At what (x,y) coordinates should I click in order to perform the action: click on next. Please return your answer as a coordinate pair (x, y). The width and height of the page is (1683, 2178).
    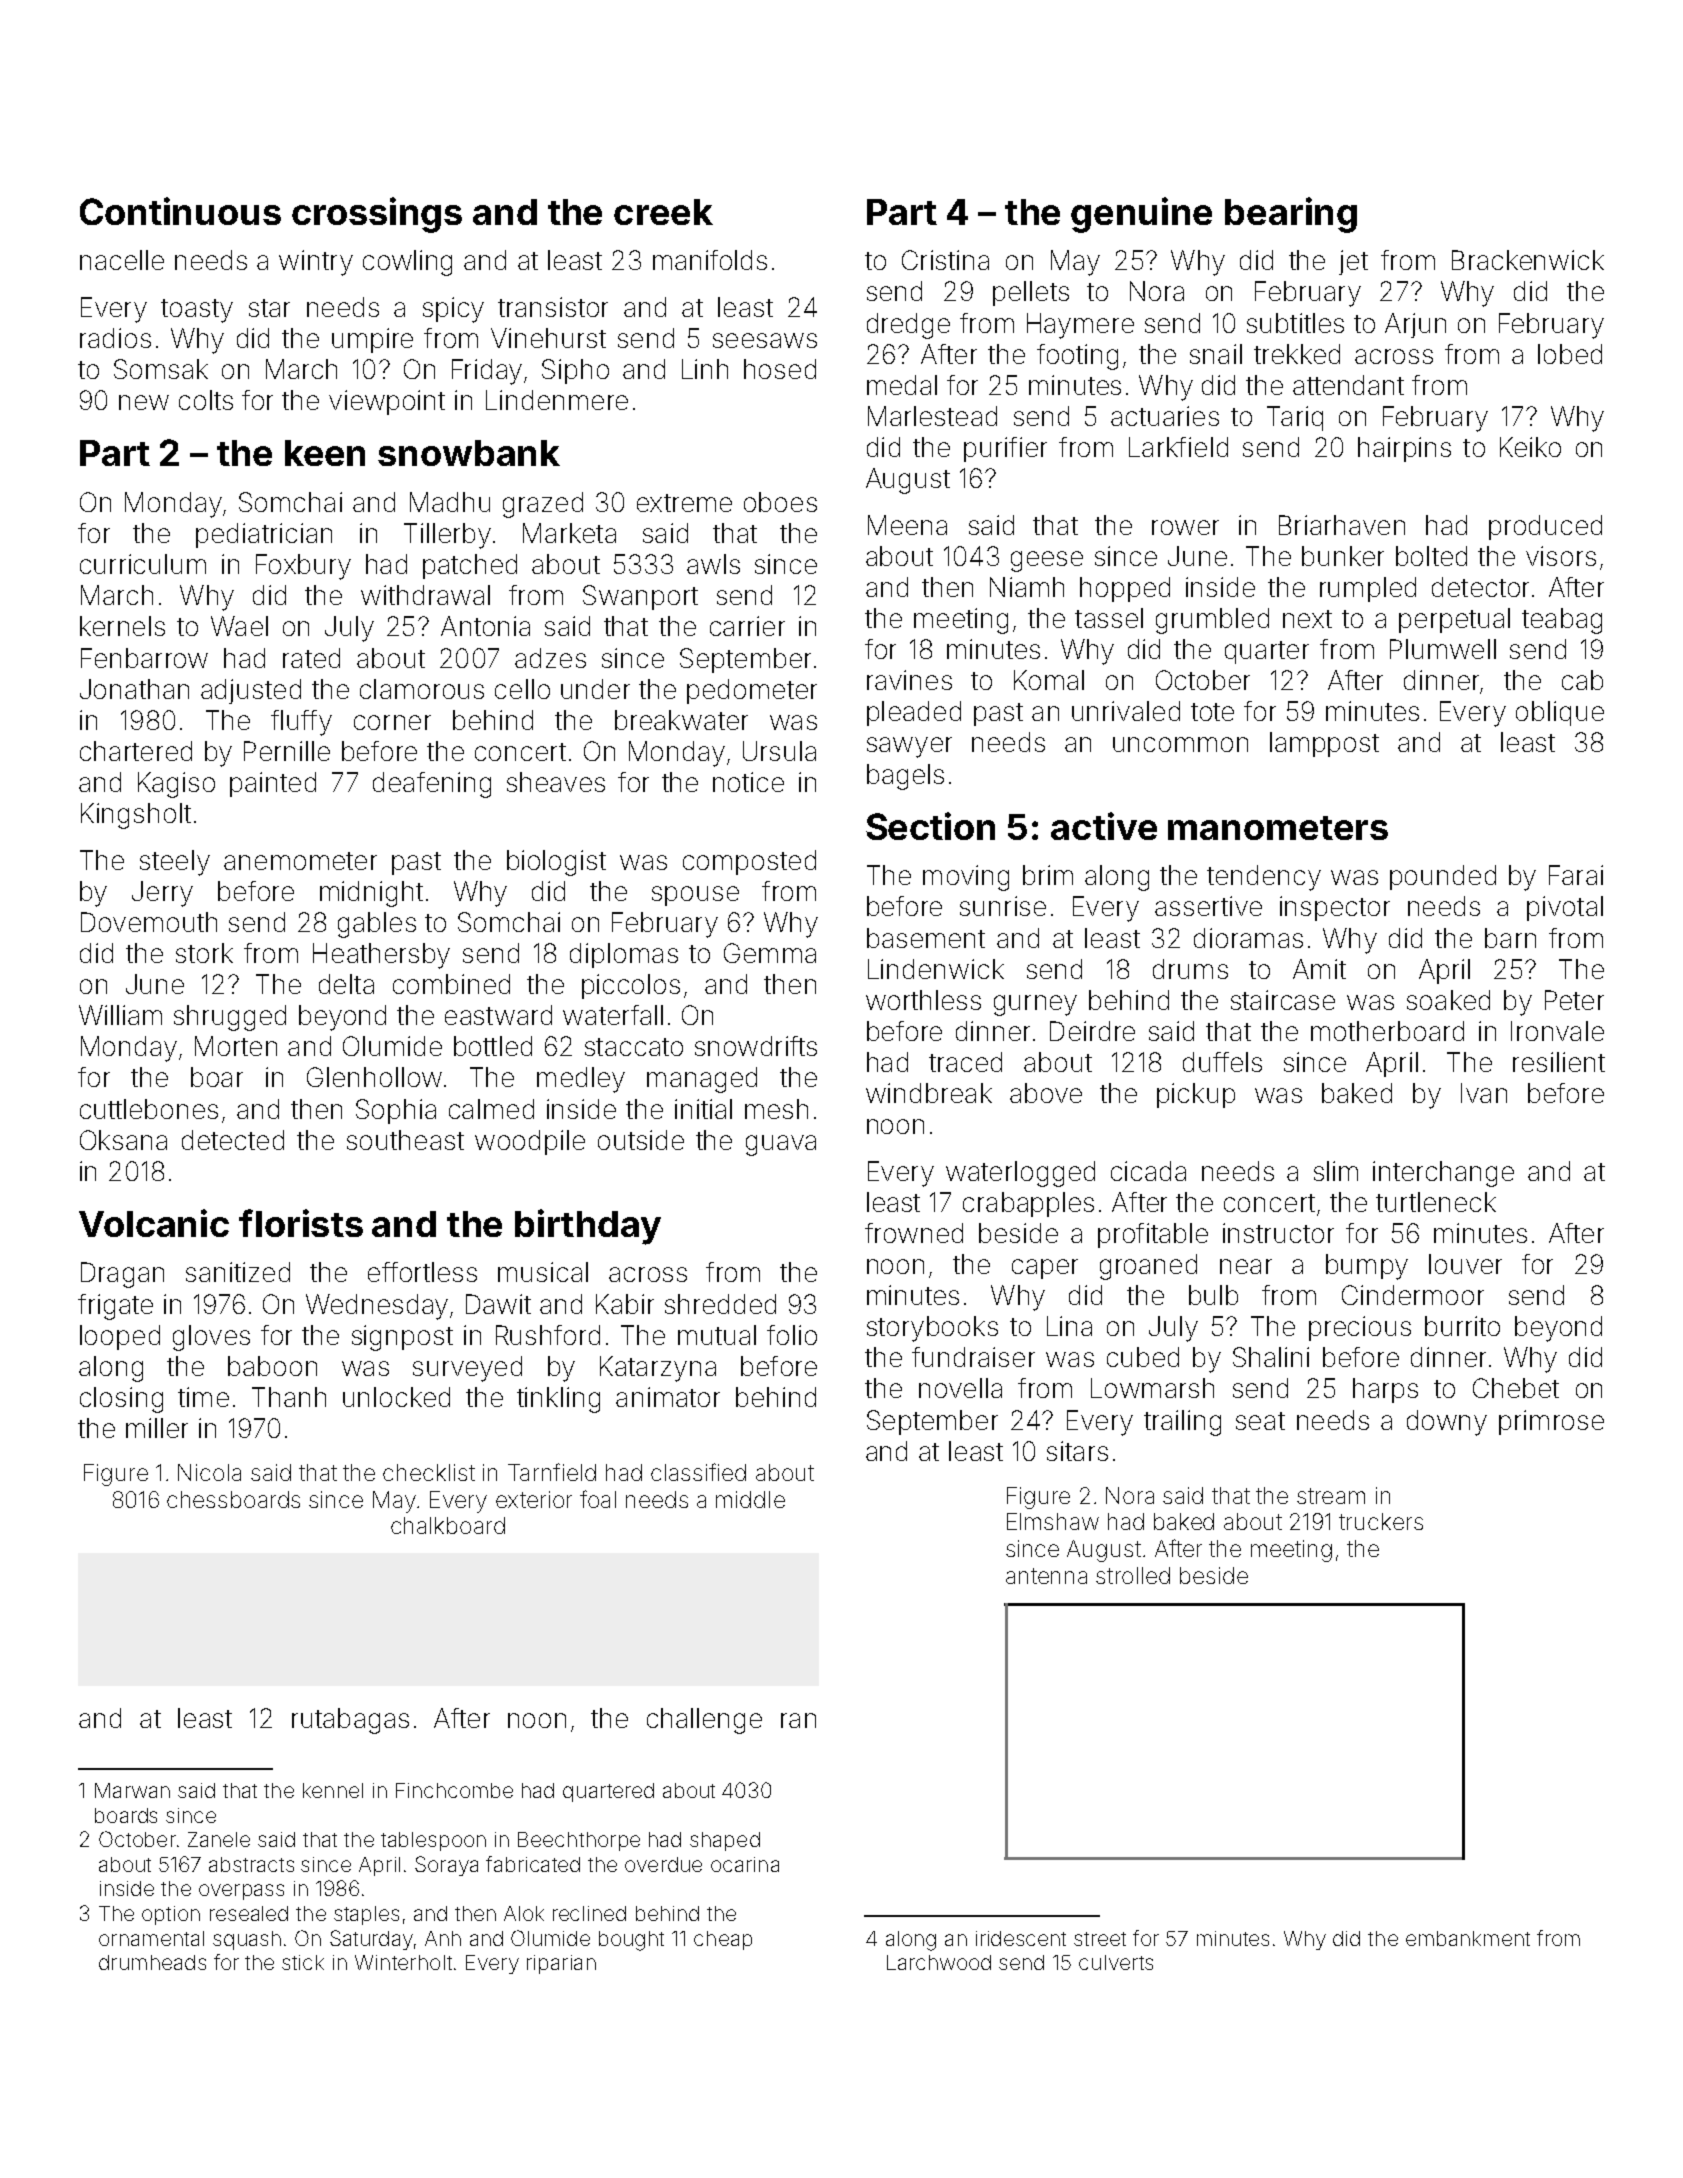
    Looking at the image, I should click on (1307, 619).
